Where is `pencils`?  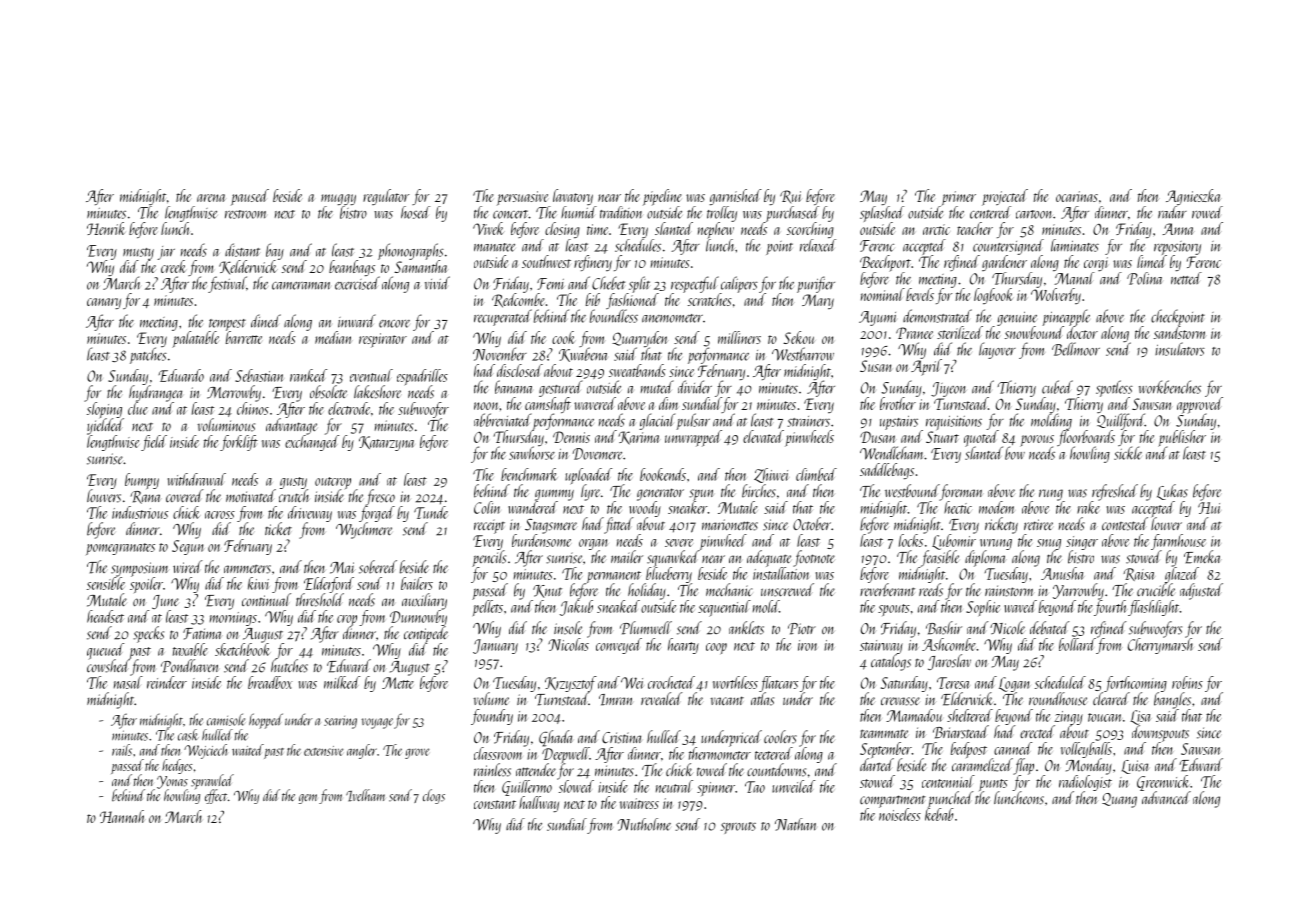
pencils is located at coordinates (489, 558).
